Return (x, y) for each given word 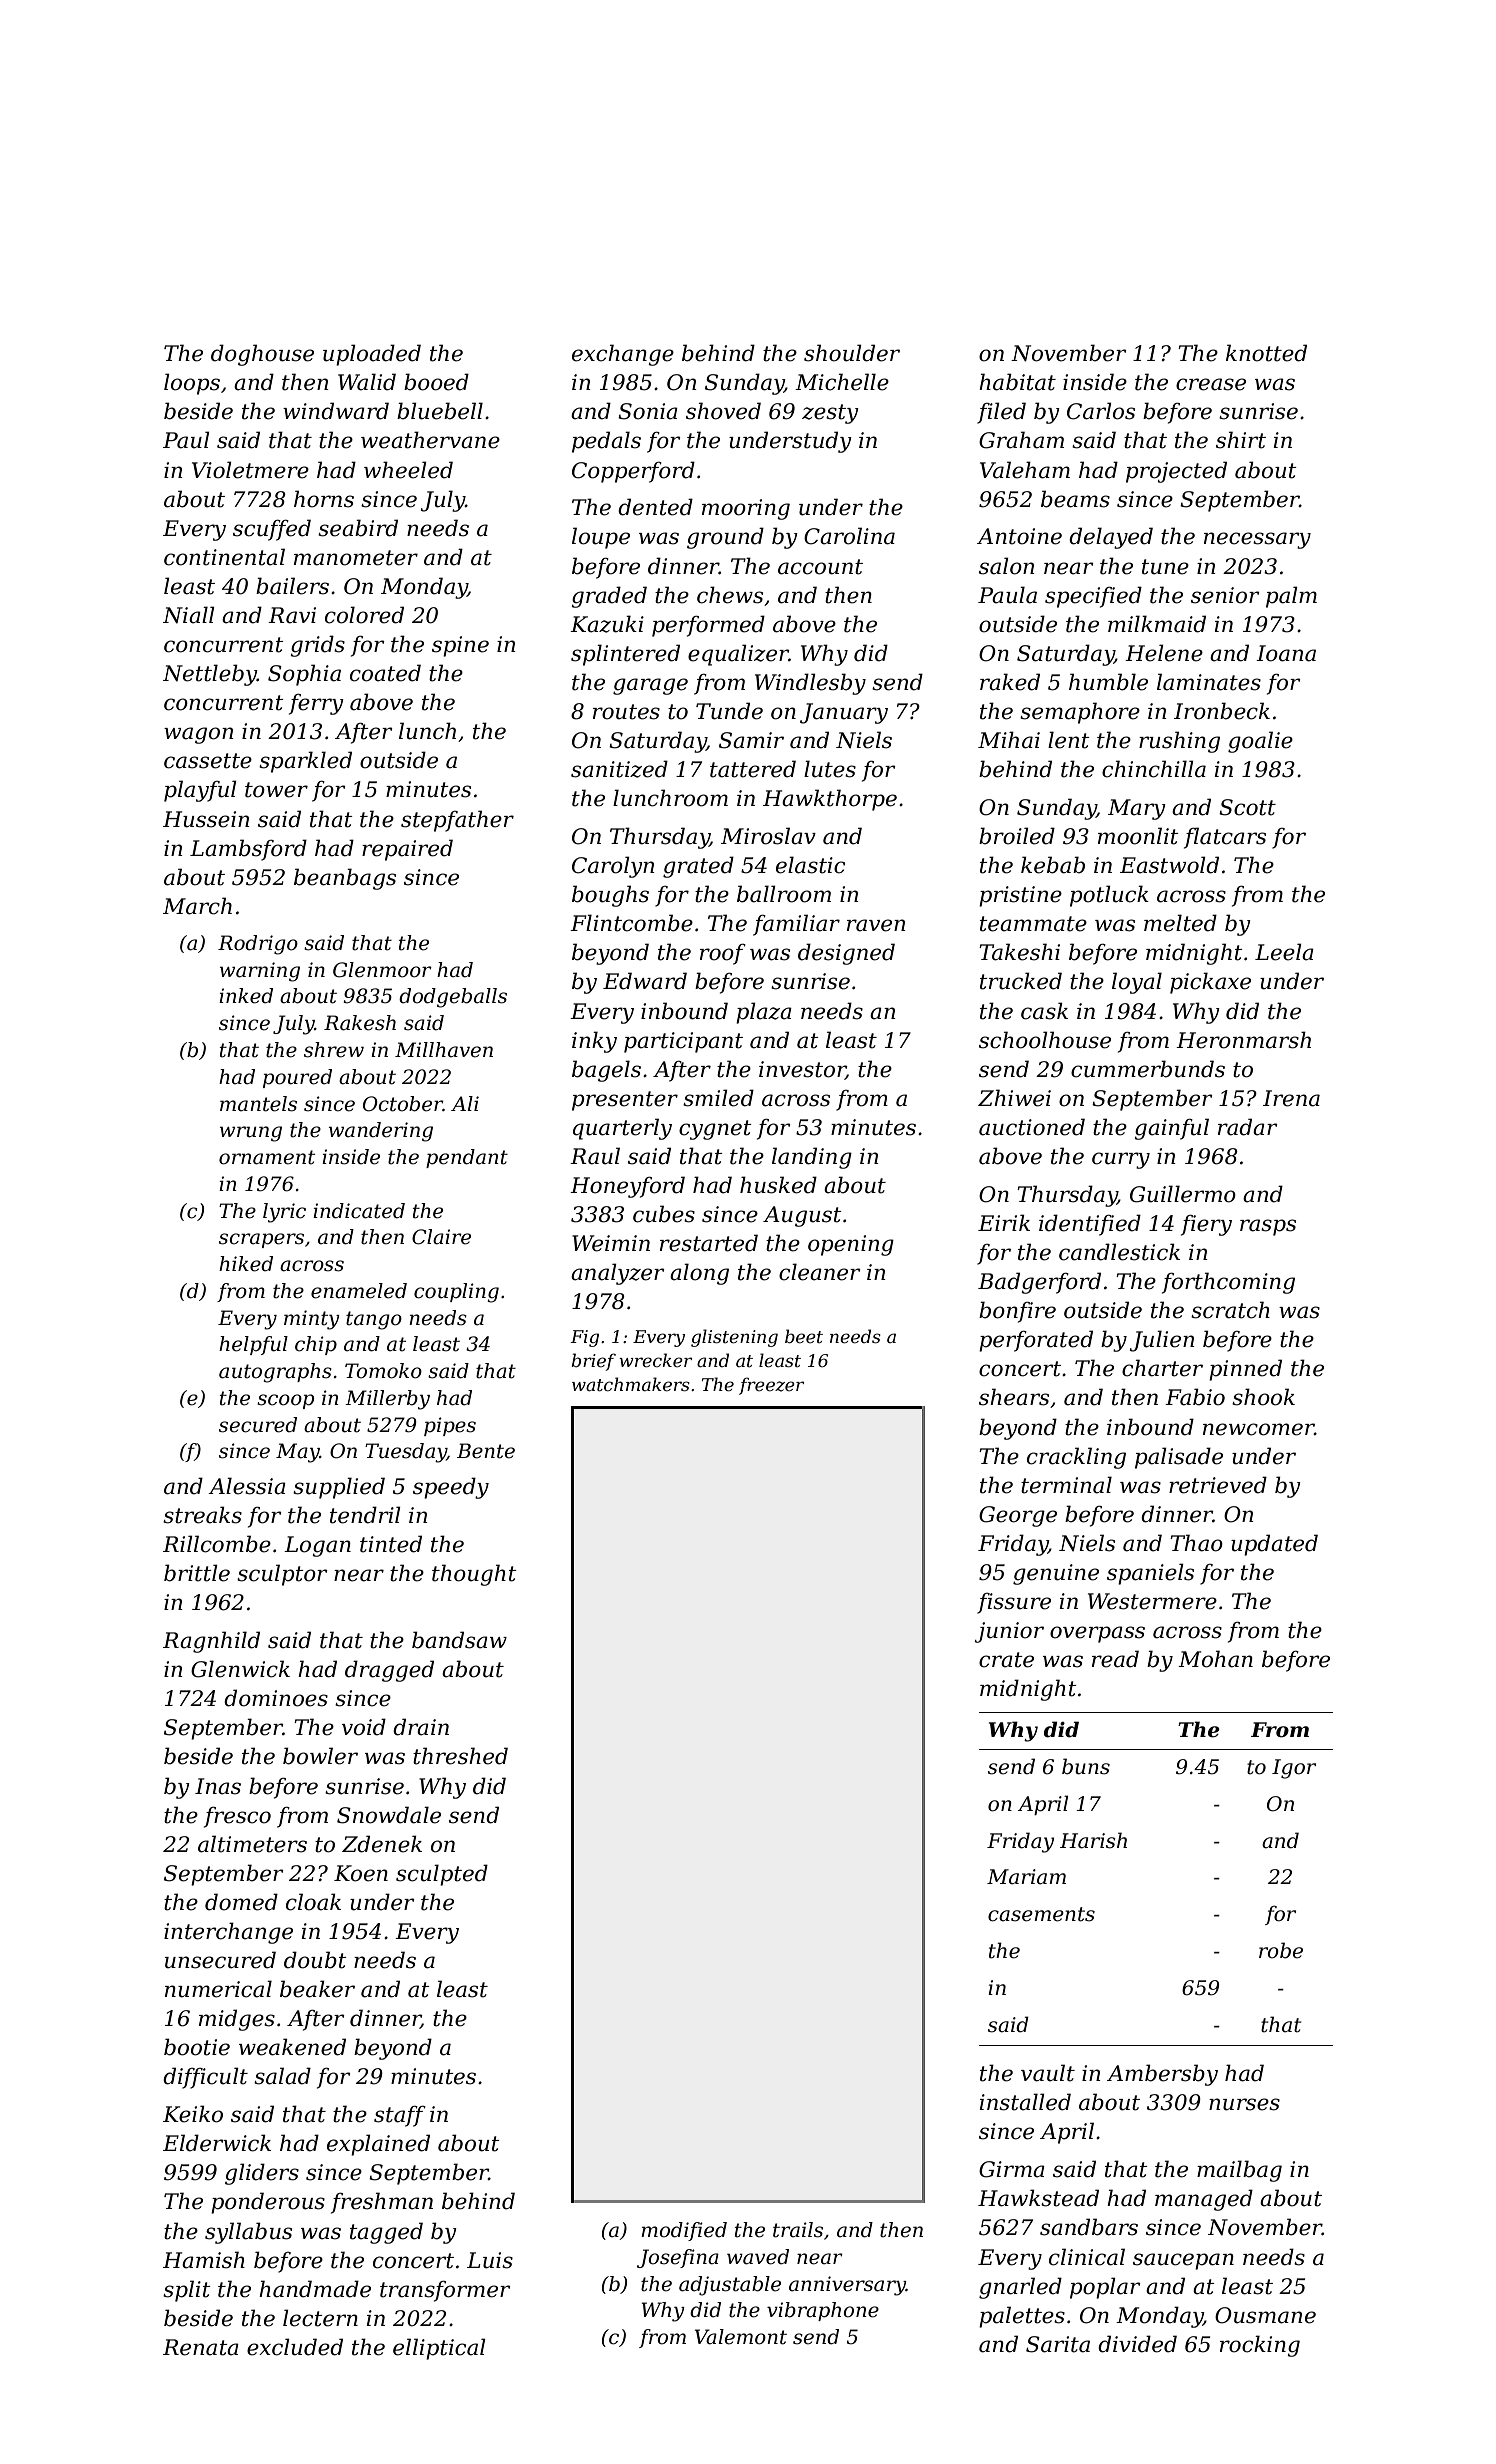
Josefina (678, 2258)
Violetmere (250, 470)
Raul (595, 1156)
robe (1281, 1950)
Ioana (1286, 653)
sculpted (442, 1875)
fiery (1206, 1225)
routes (626, 712)
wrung (251, 1134)
